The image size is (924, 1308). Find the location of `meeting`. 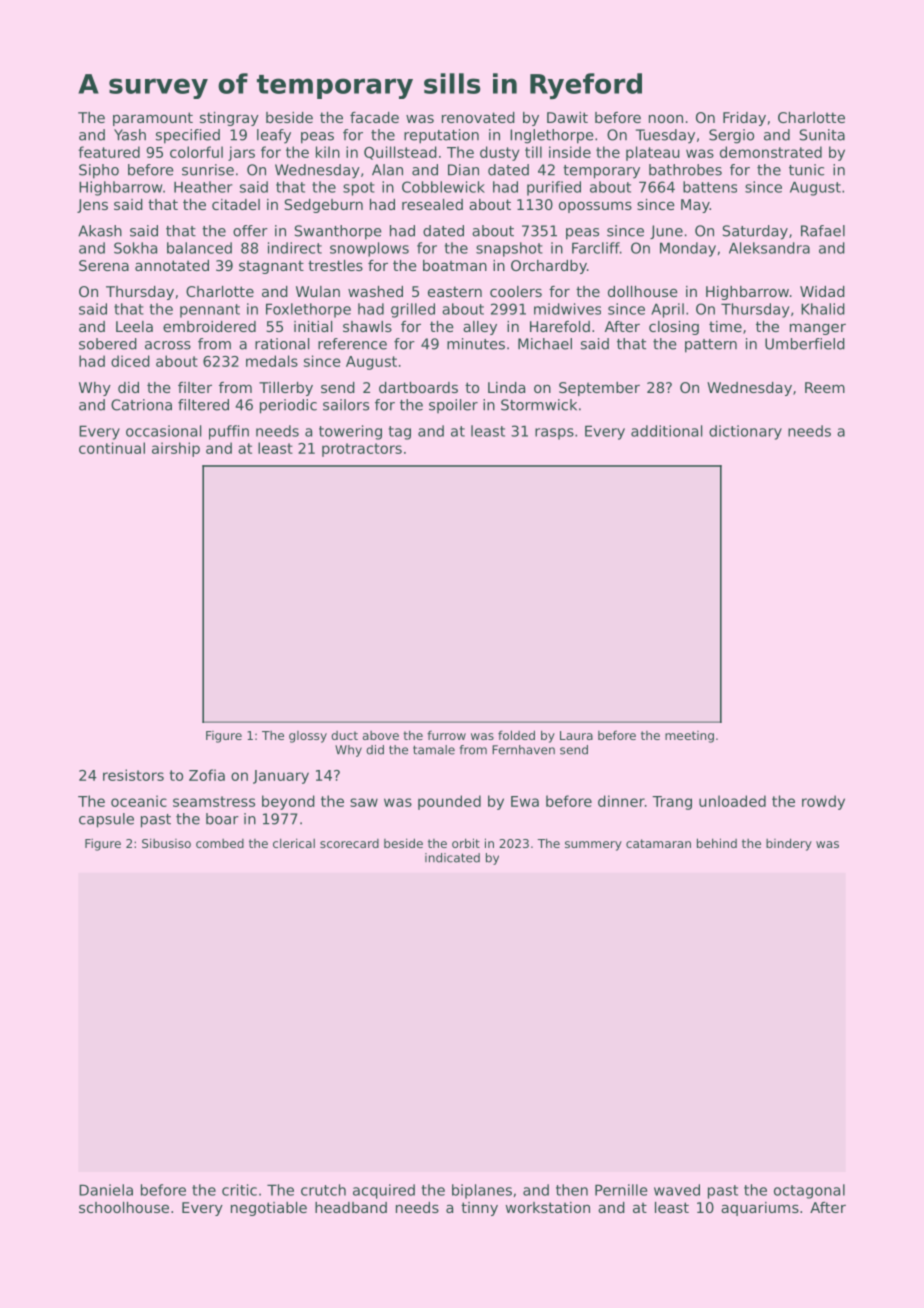

meeting is located at coordinates (689, 737).
